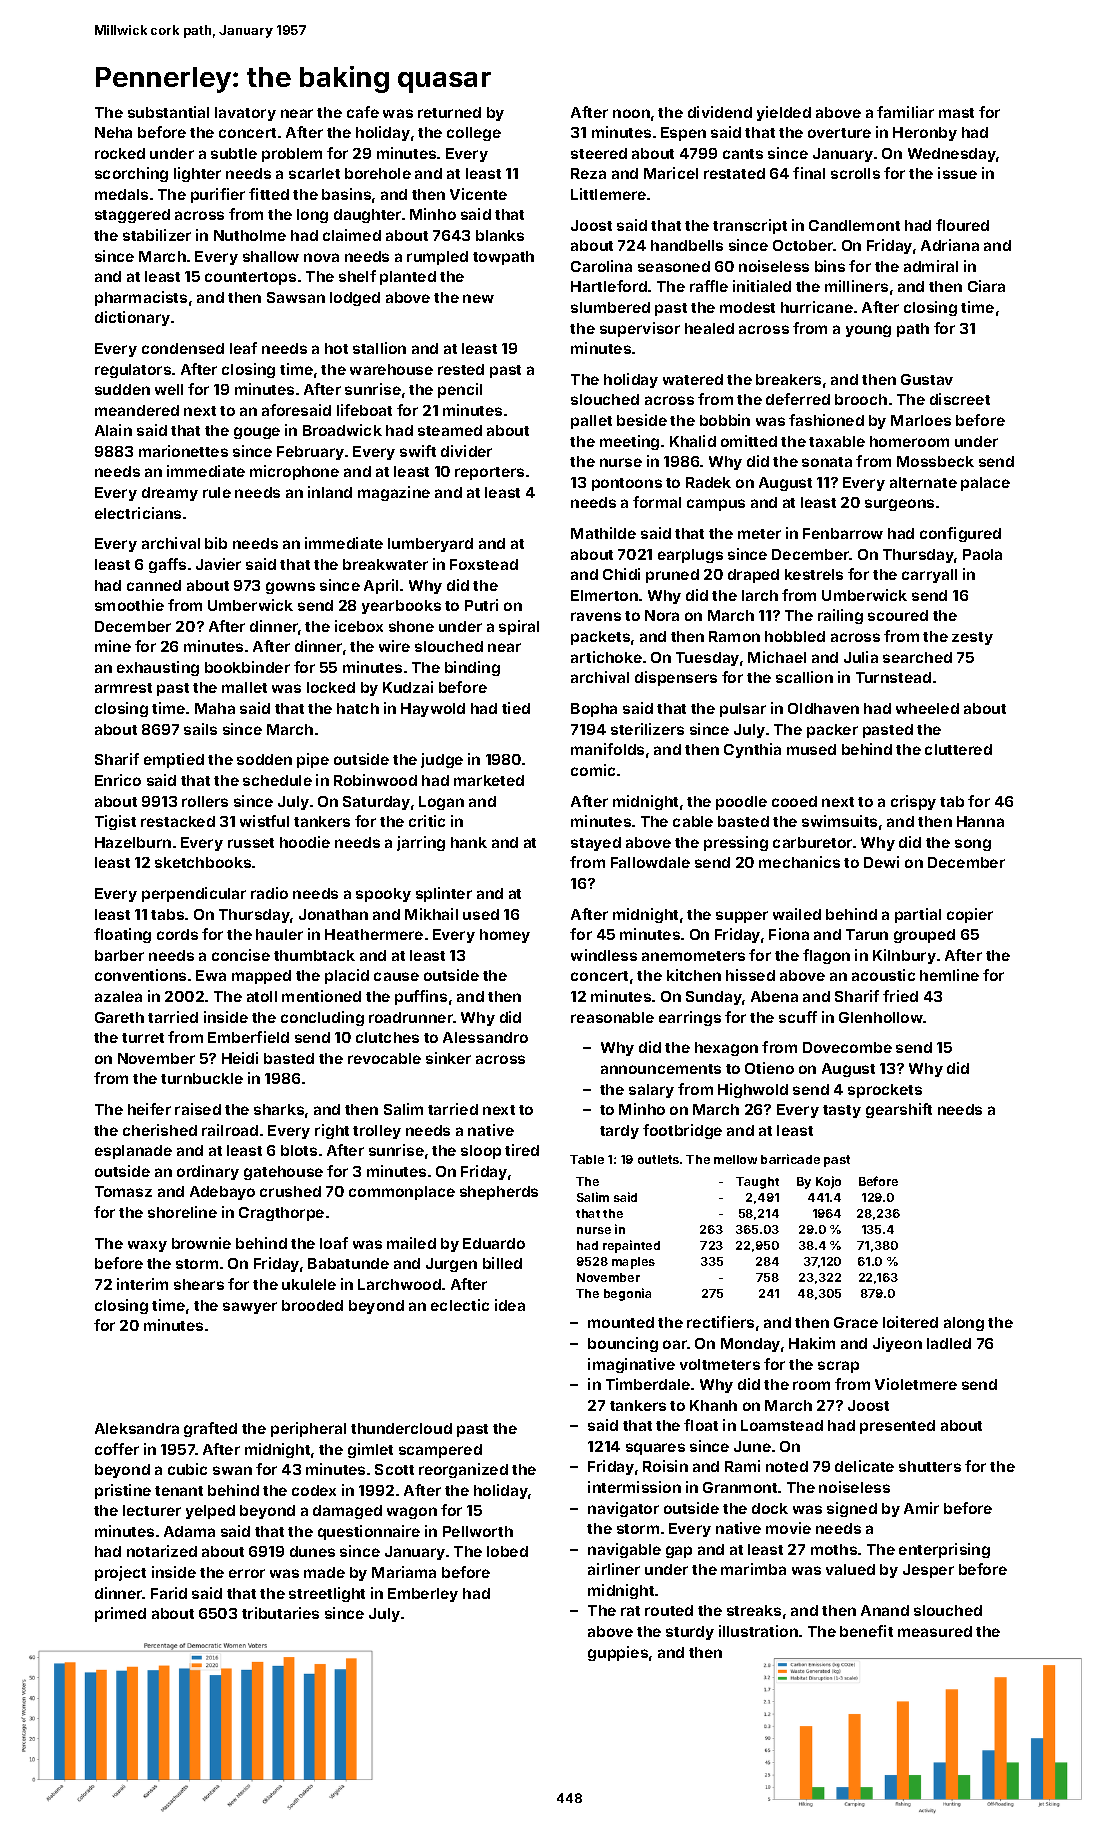  Describe the element at coordinates (183, 348) in the document. I see `condensed` at that location.
